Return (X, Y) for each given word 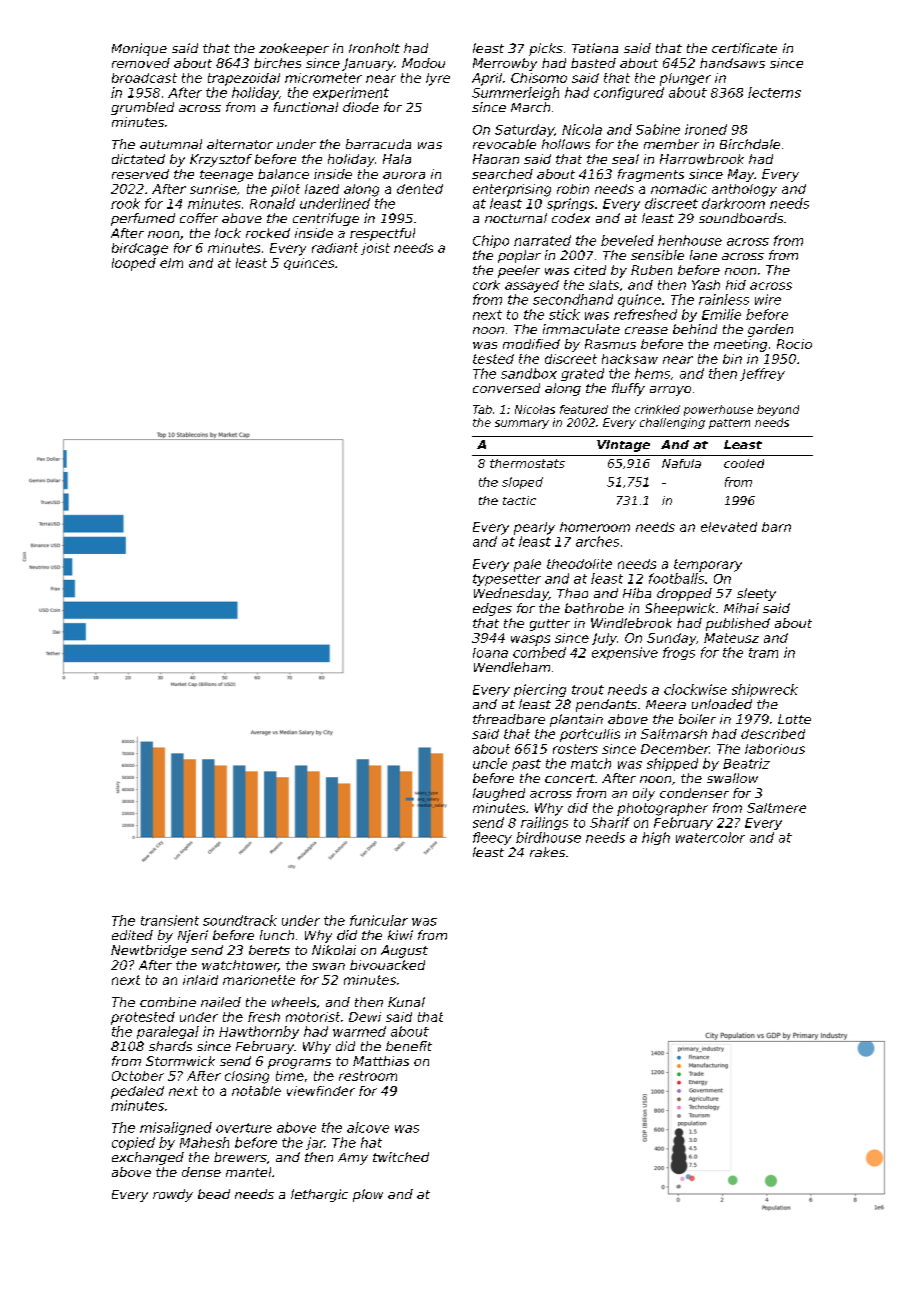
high (656, 838)
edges (492, 609)
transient (170, 920)
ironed (706, 129)
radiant (335, 248)
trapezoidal (244, 79)
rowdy (173, 1195)
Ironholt (374, 48)
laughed (499, 794)
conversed (506, 388)
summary (522, 424)
